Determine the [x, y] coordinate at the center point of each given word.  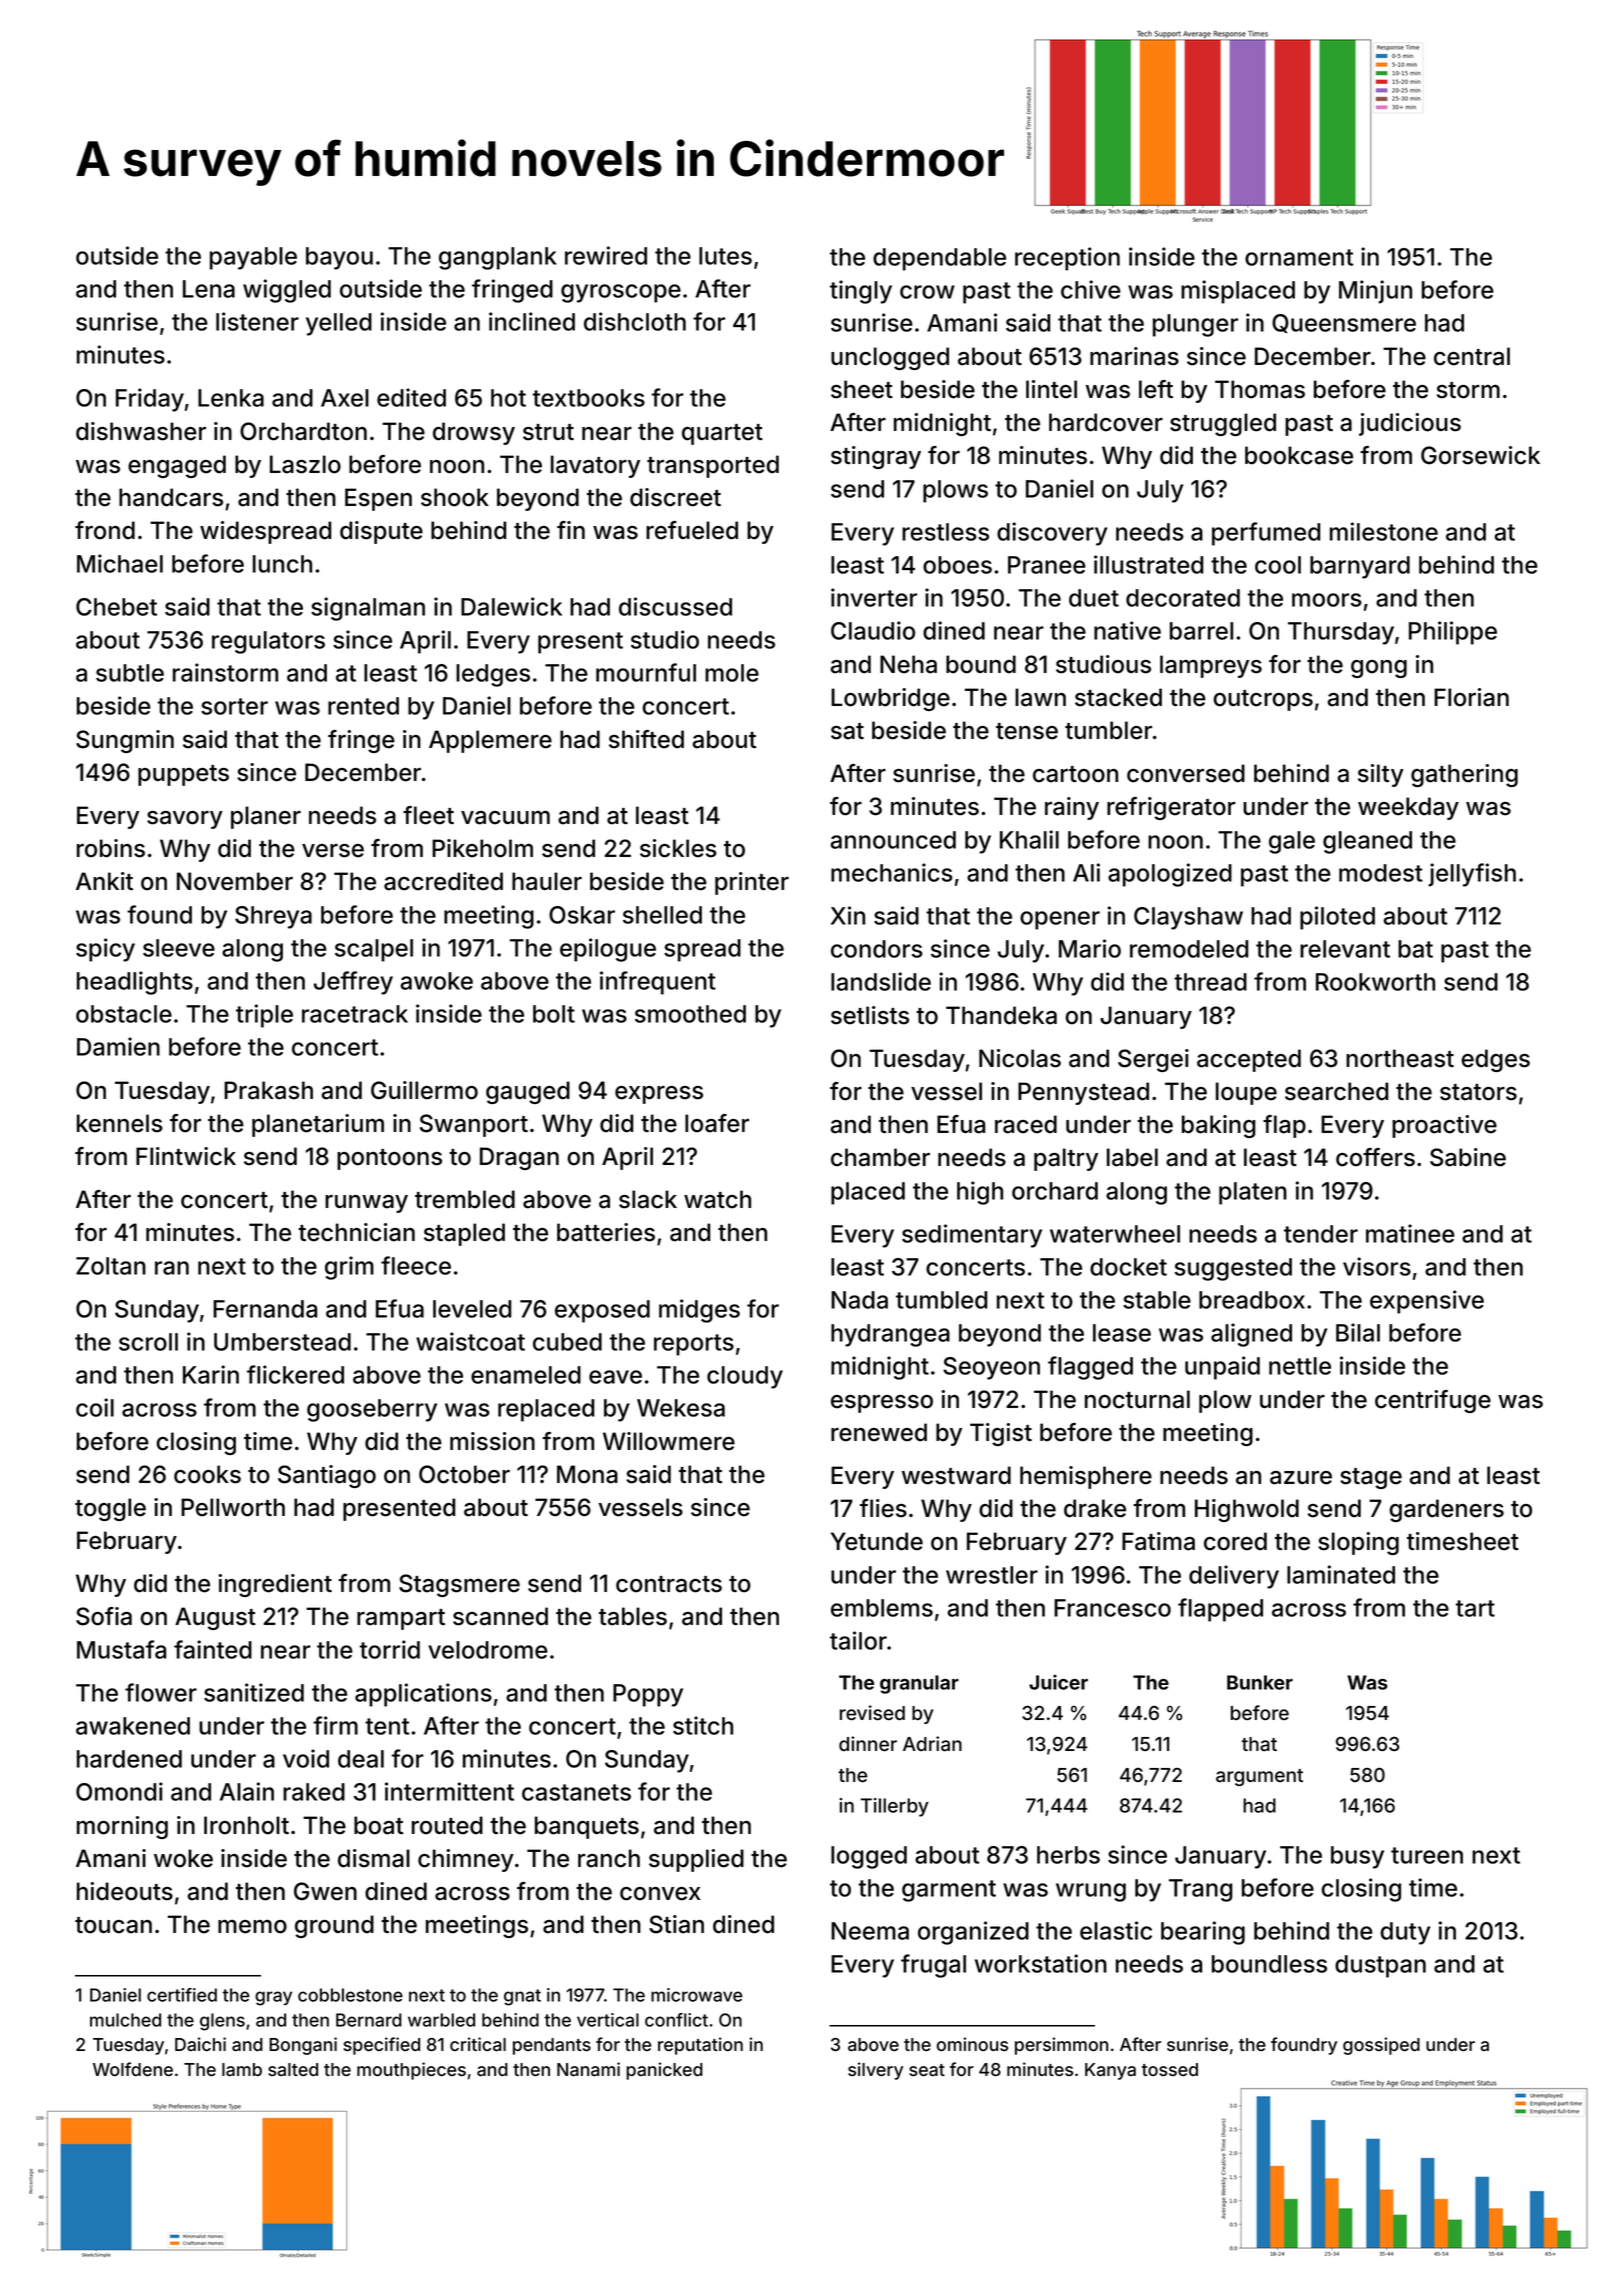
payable [253, 258]
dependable [939, 259]
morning [122, 1827]
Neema [870, 1931]
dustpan [1380, 1966]
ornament [1299, 257]
